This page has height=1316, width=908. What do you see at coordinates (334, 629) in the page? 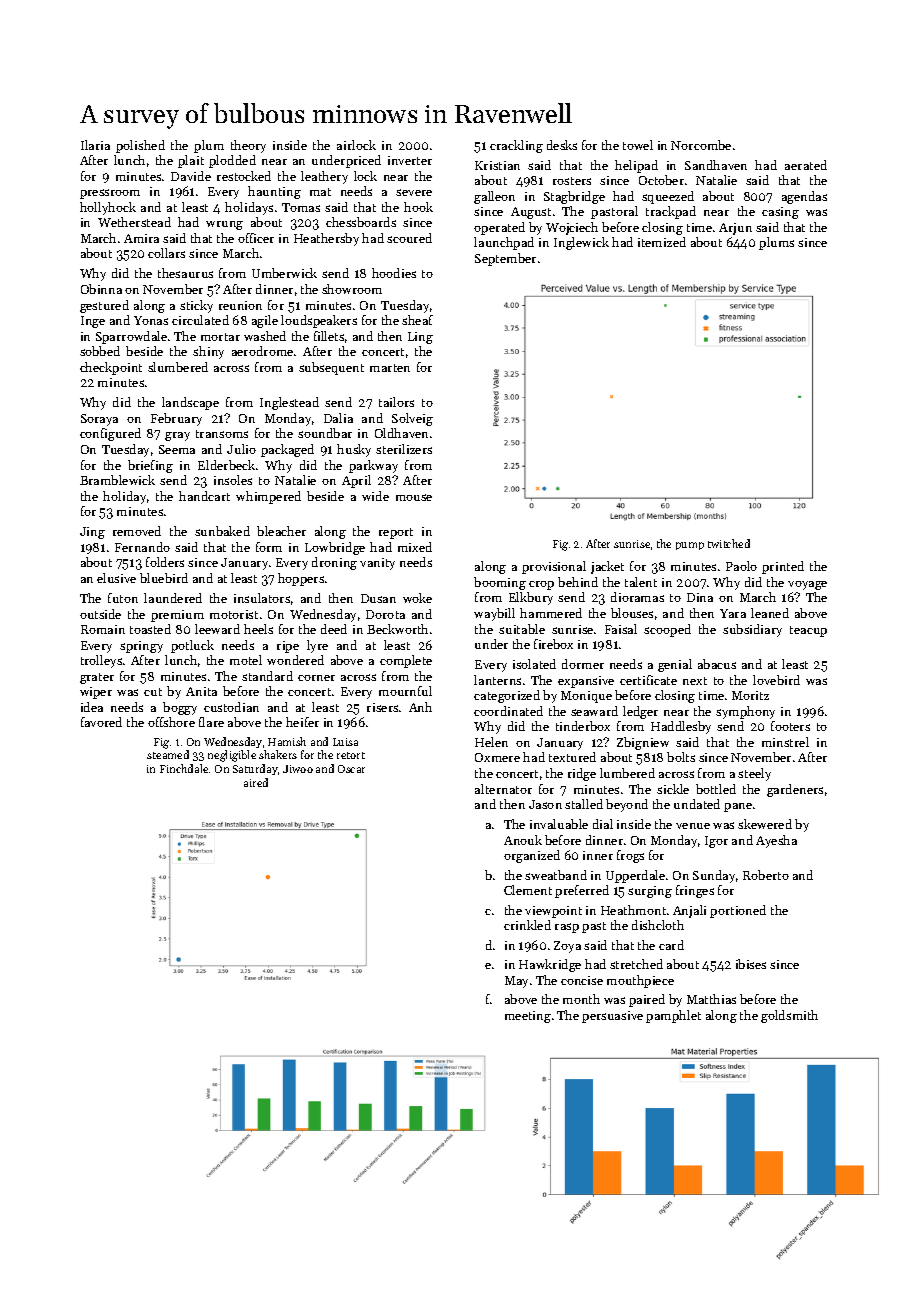
I see `deed` at bounding box center [334, 629].
